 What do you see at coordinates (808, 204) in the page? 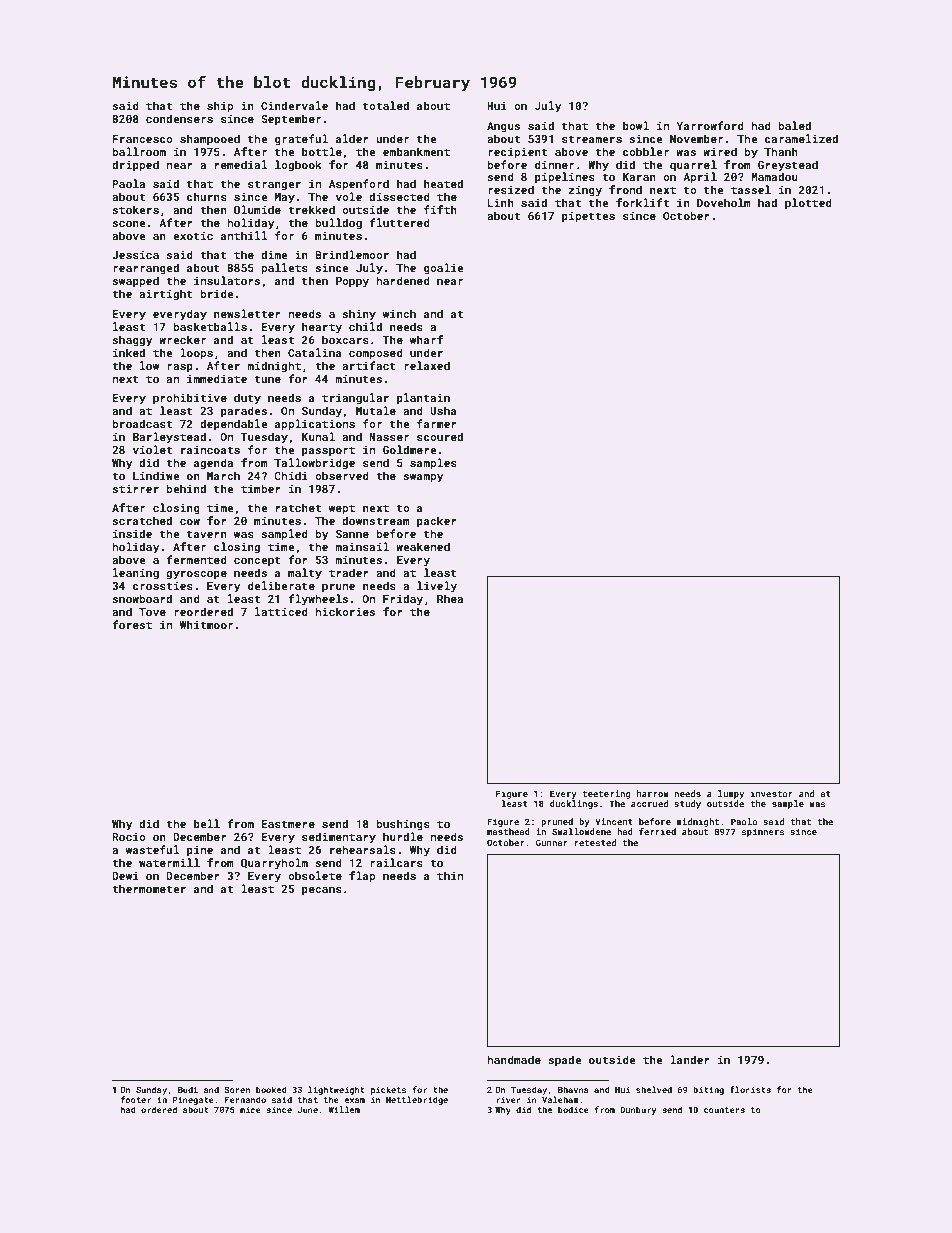
I see `plotted` at bounding box center [808, 204].
